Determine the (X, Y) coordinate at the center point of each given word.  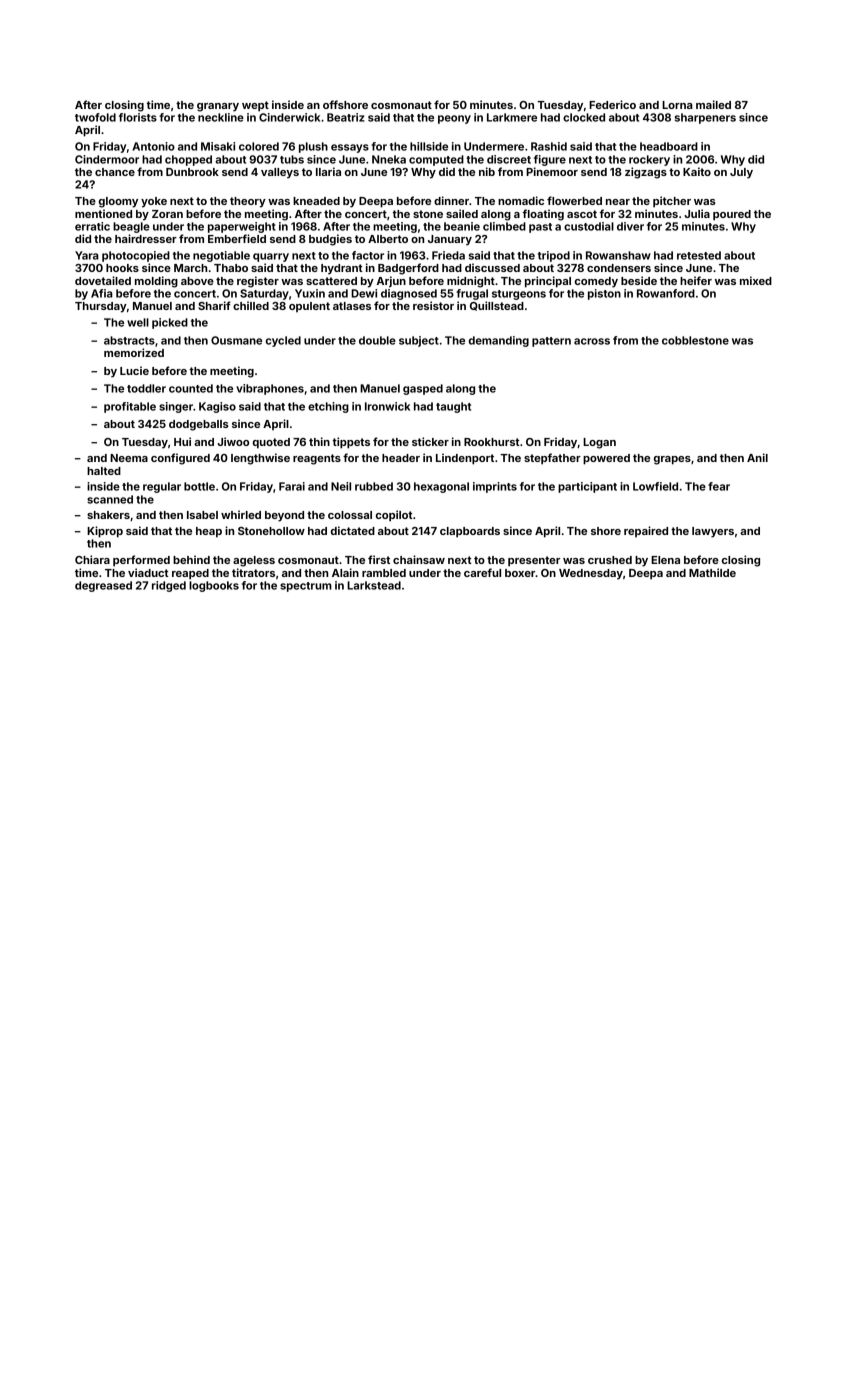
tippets (351, 443)
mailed (713, 104)
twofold (95, 117)
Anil (757, 457)
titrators (253, 572)
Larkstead (374, 585)
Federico (612, 104)
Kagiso (217, 407)
